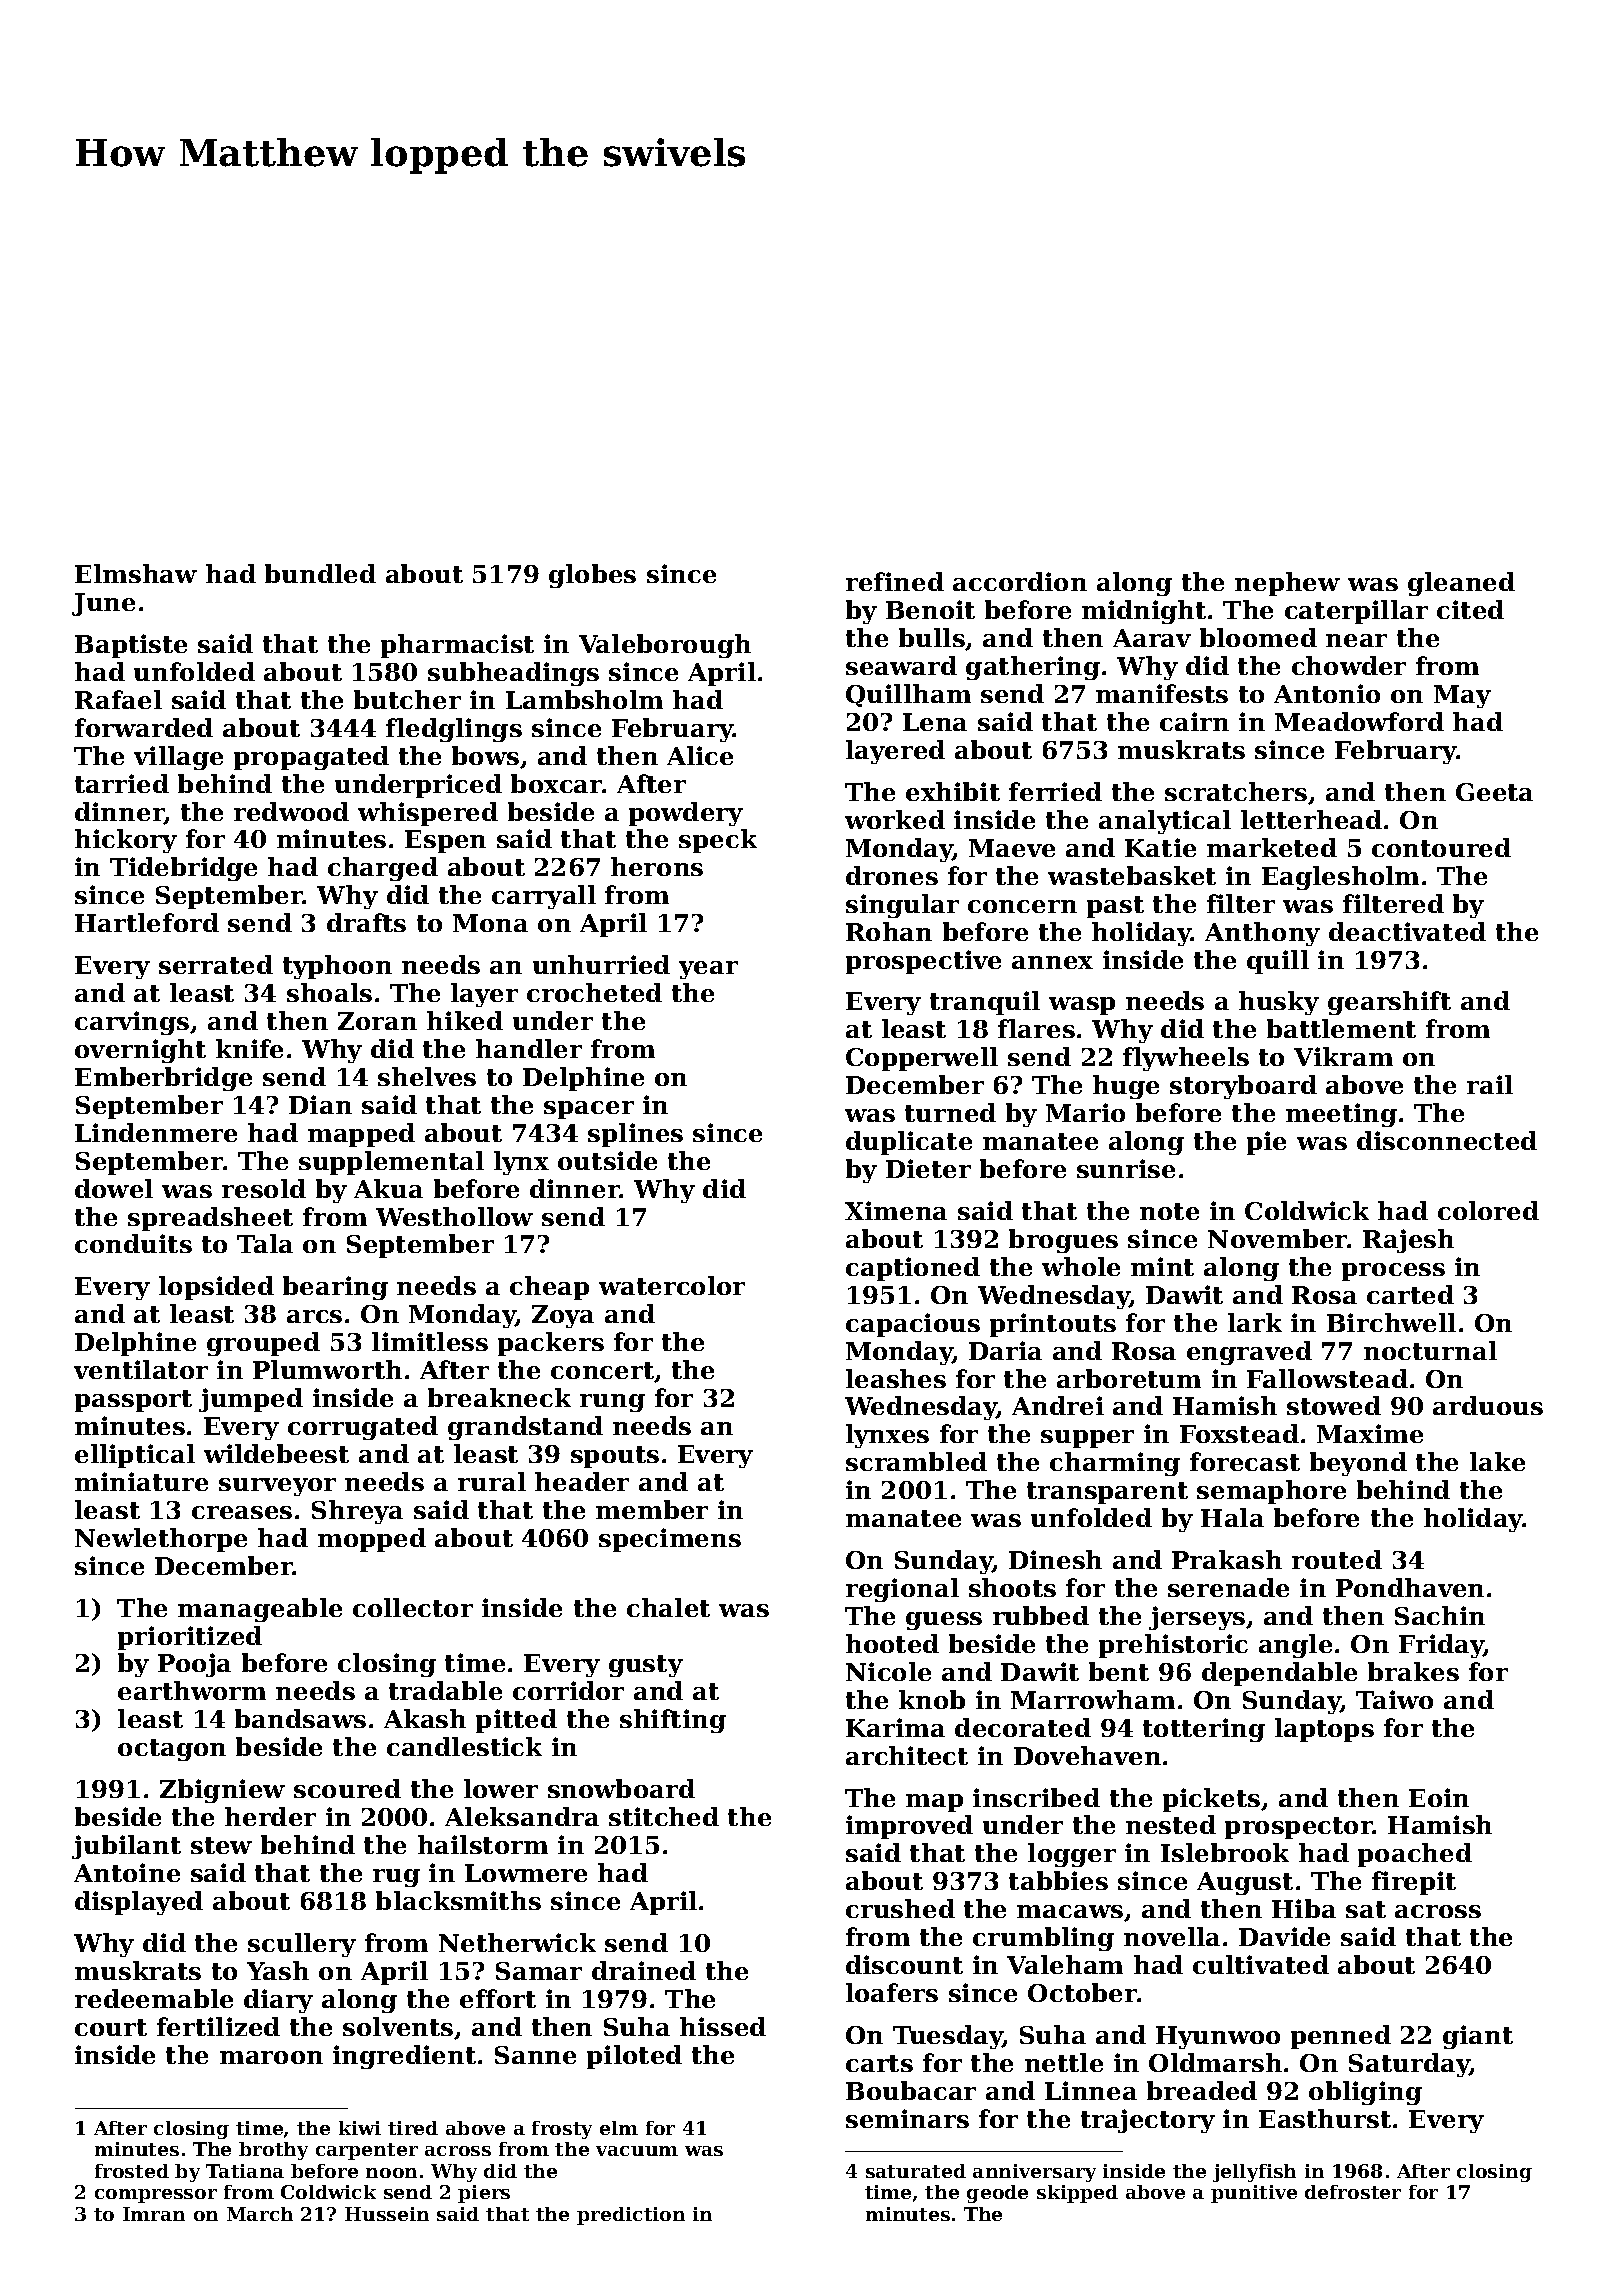 Image resolution: width=1620 pixels, height=2292 pixels. What do you see at coordinates (916, 2171) in the screenshot?
I see `saturated` at bounding box center [916, 2171].
